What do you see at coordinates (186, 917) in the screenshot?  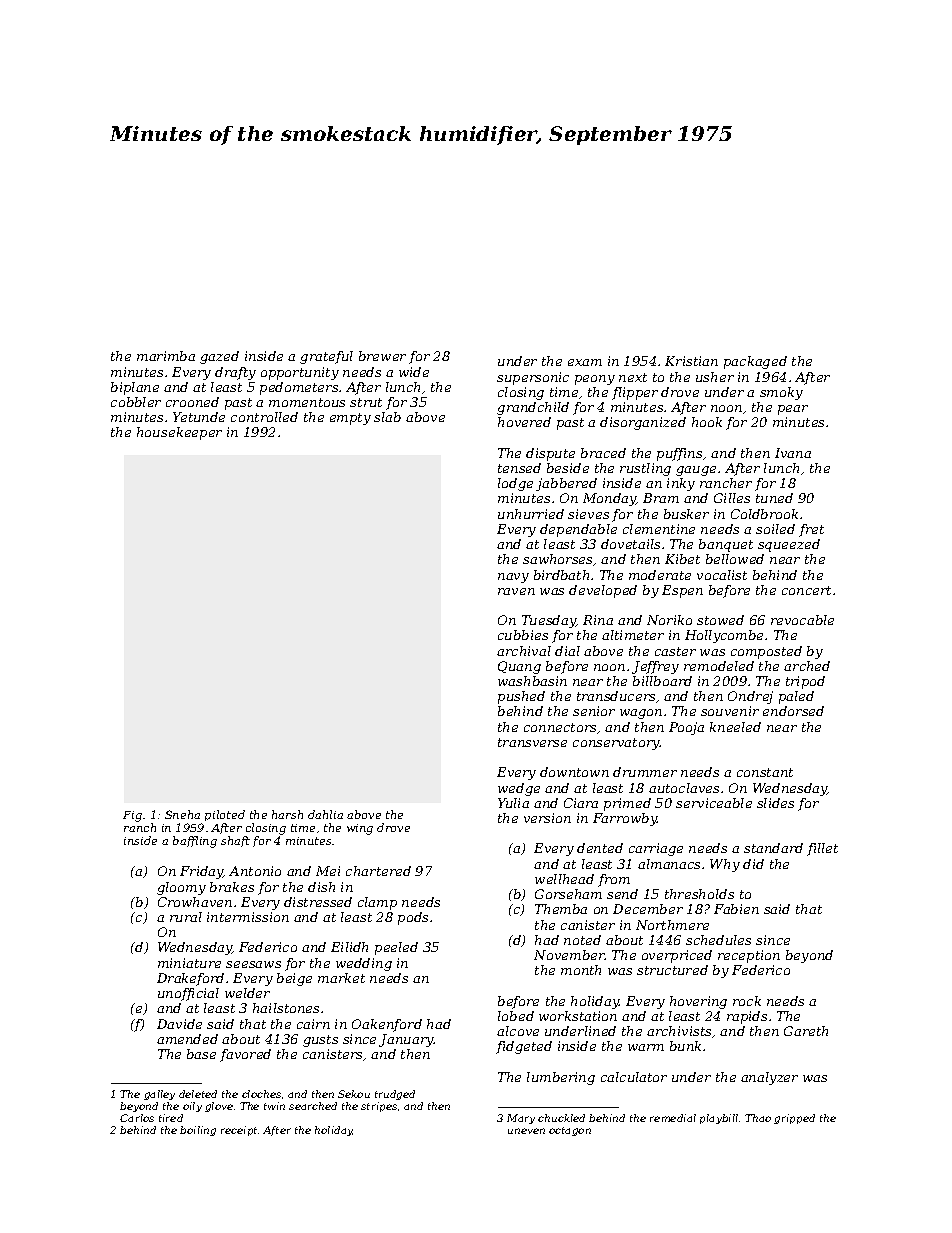 I see `rural` at bounding box center [186, 917].
